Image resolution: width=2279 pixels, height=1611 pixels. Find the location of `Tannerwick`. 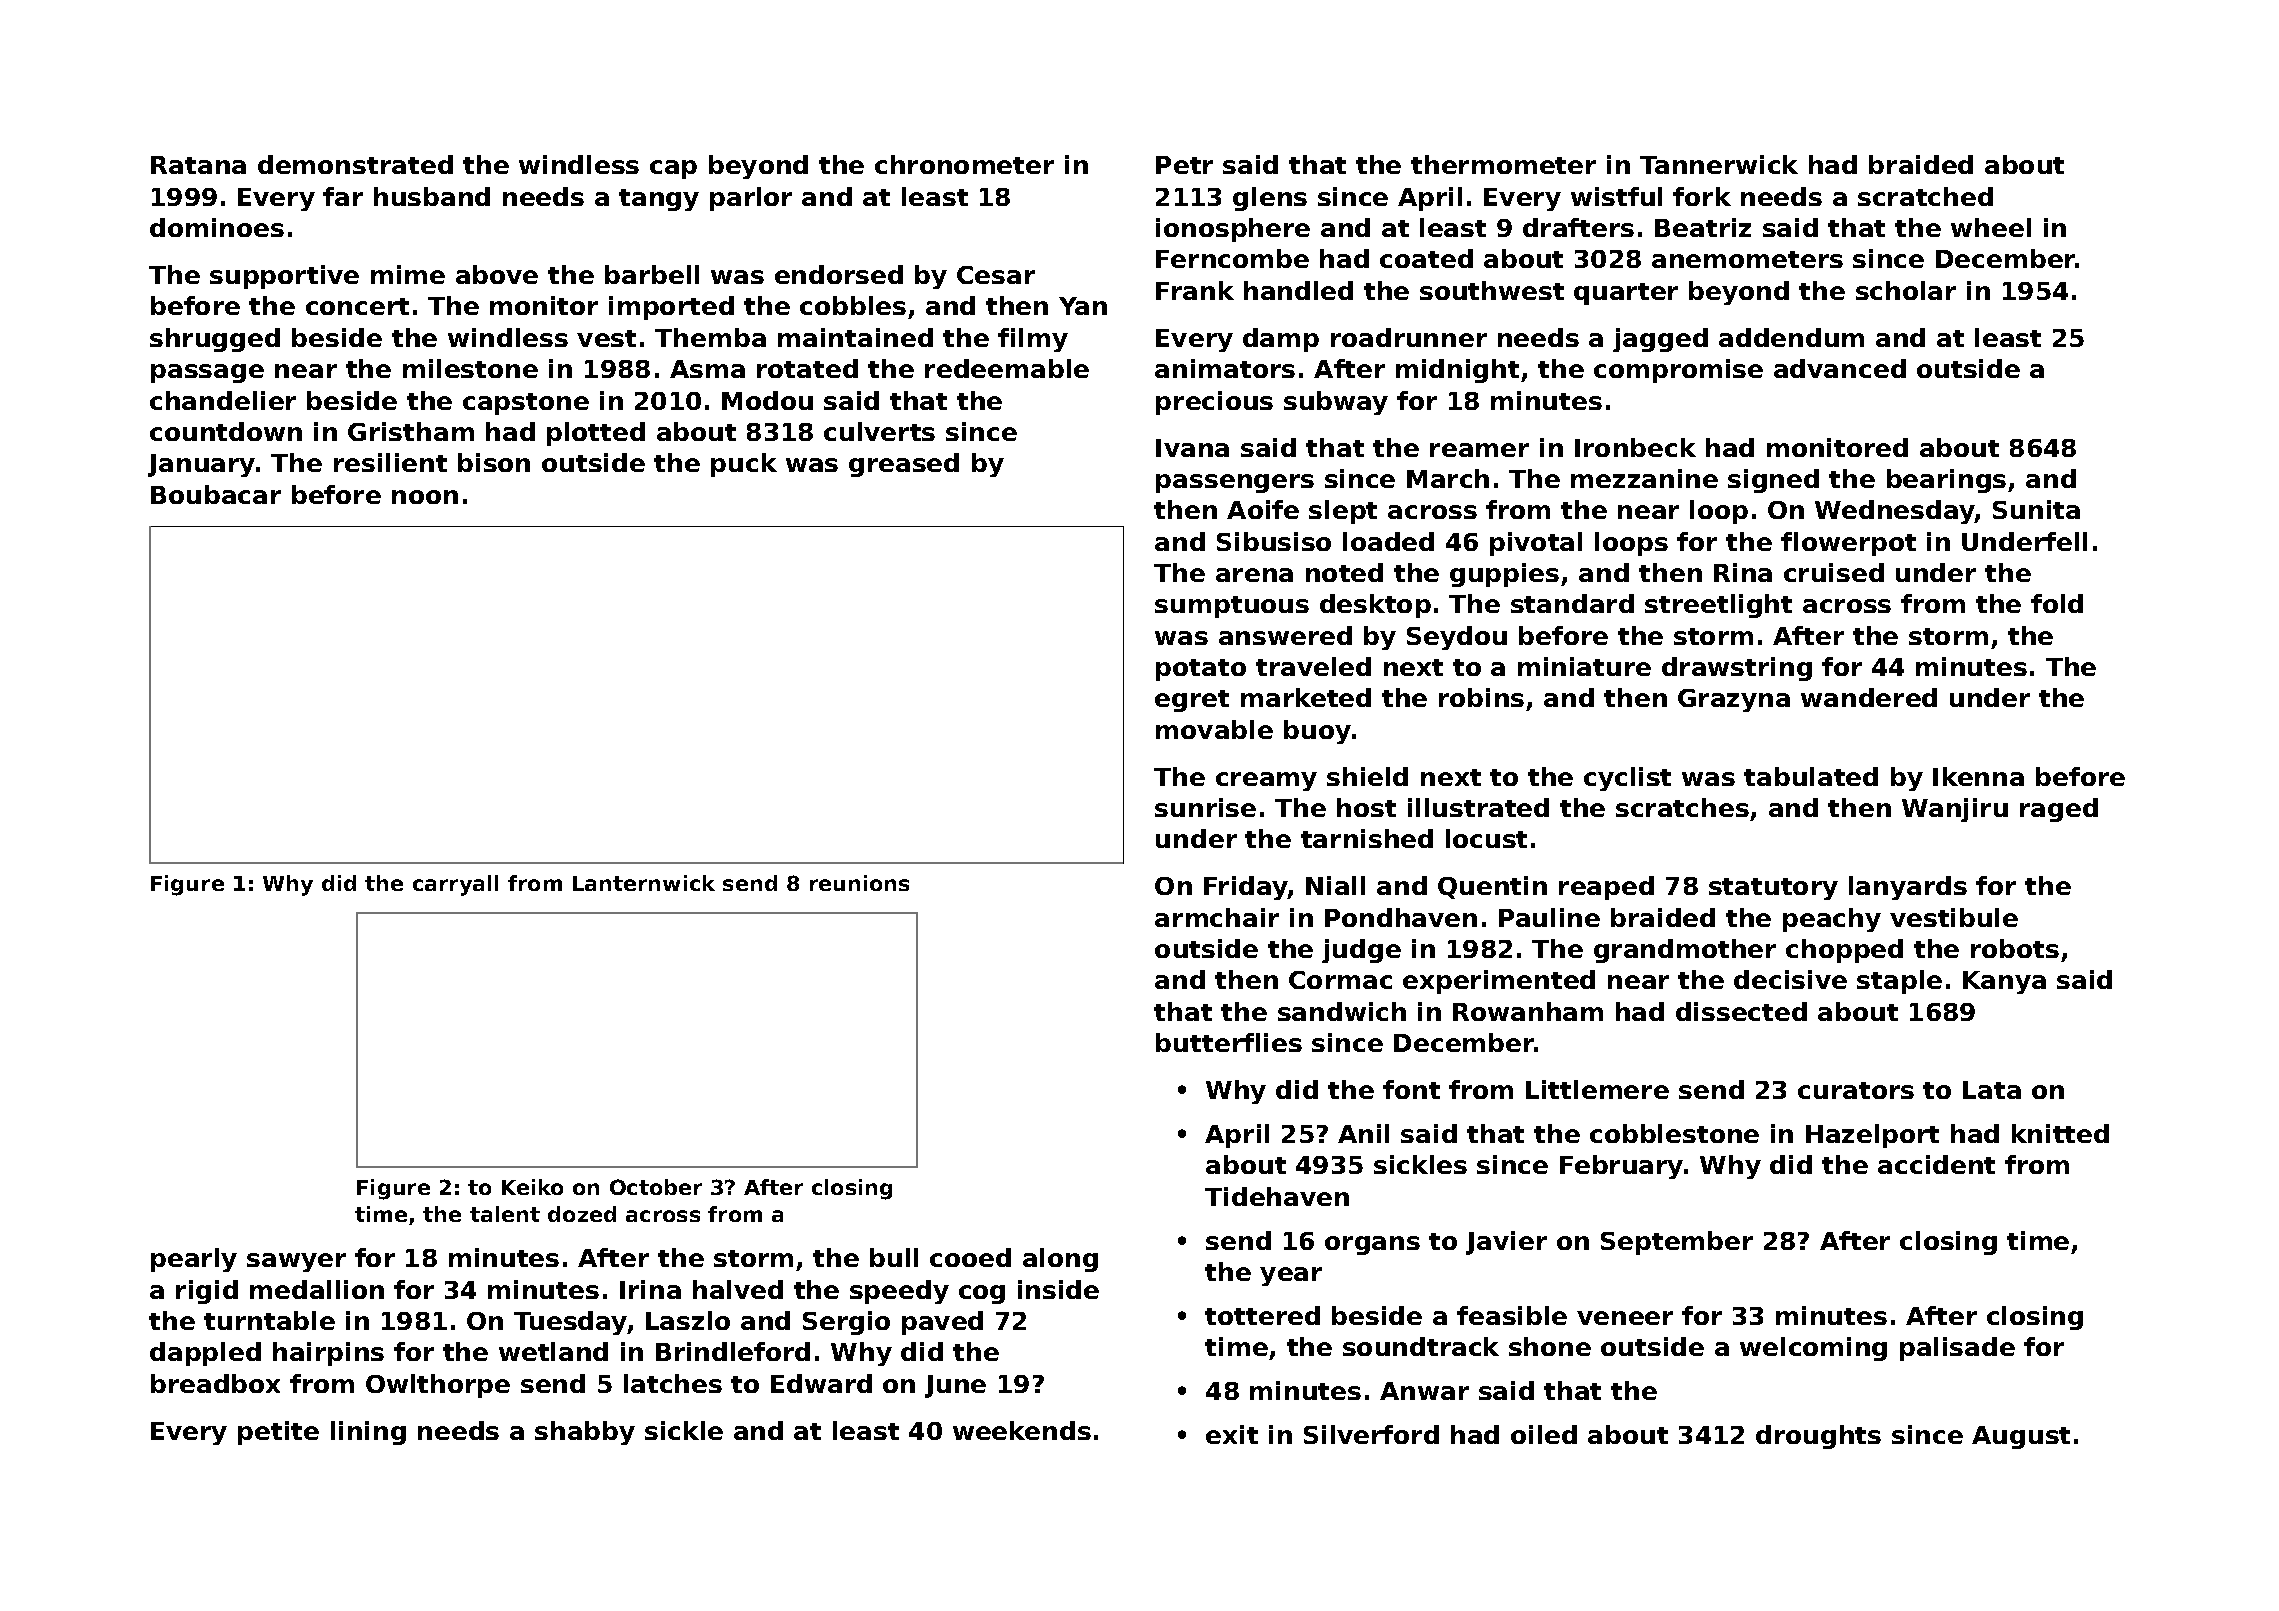

Tannerwick is located at coordinates (1719, 164).
